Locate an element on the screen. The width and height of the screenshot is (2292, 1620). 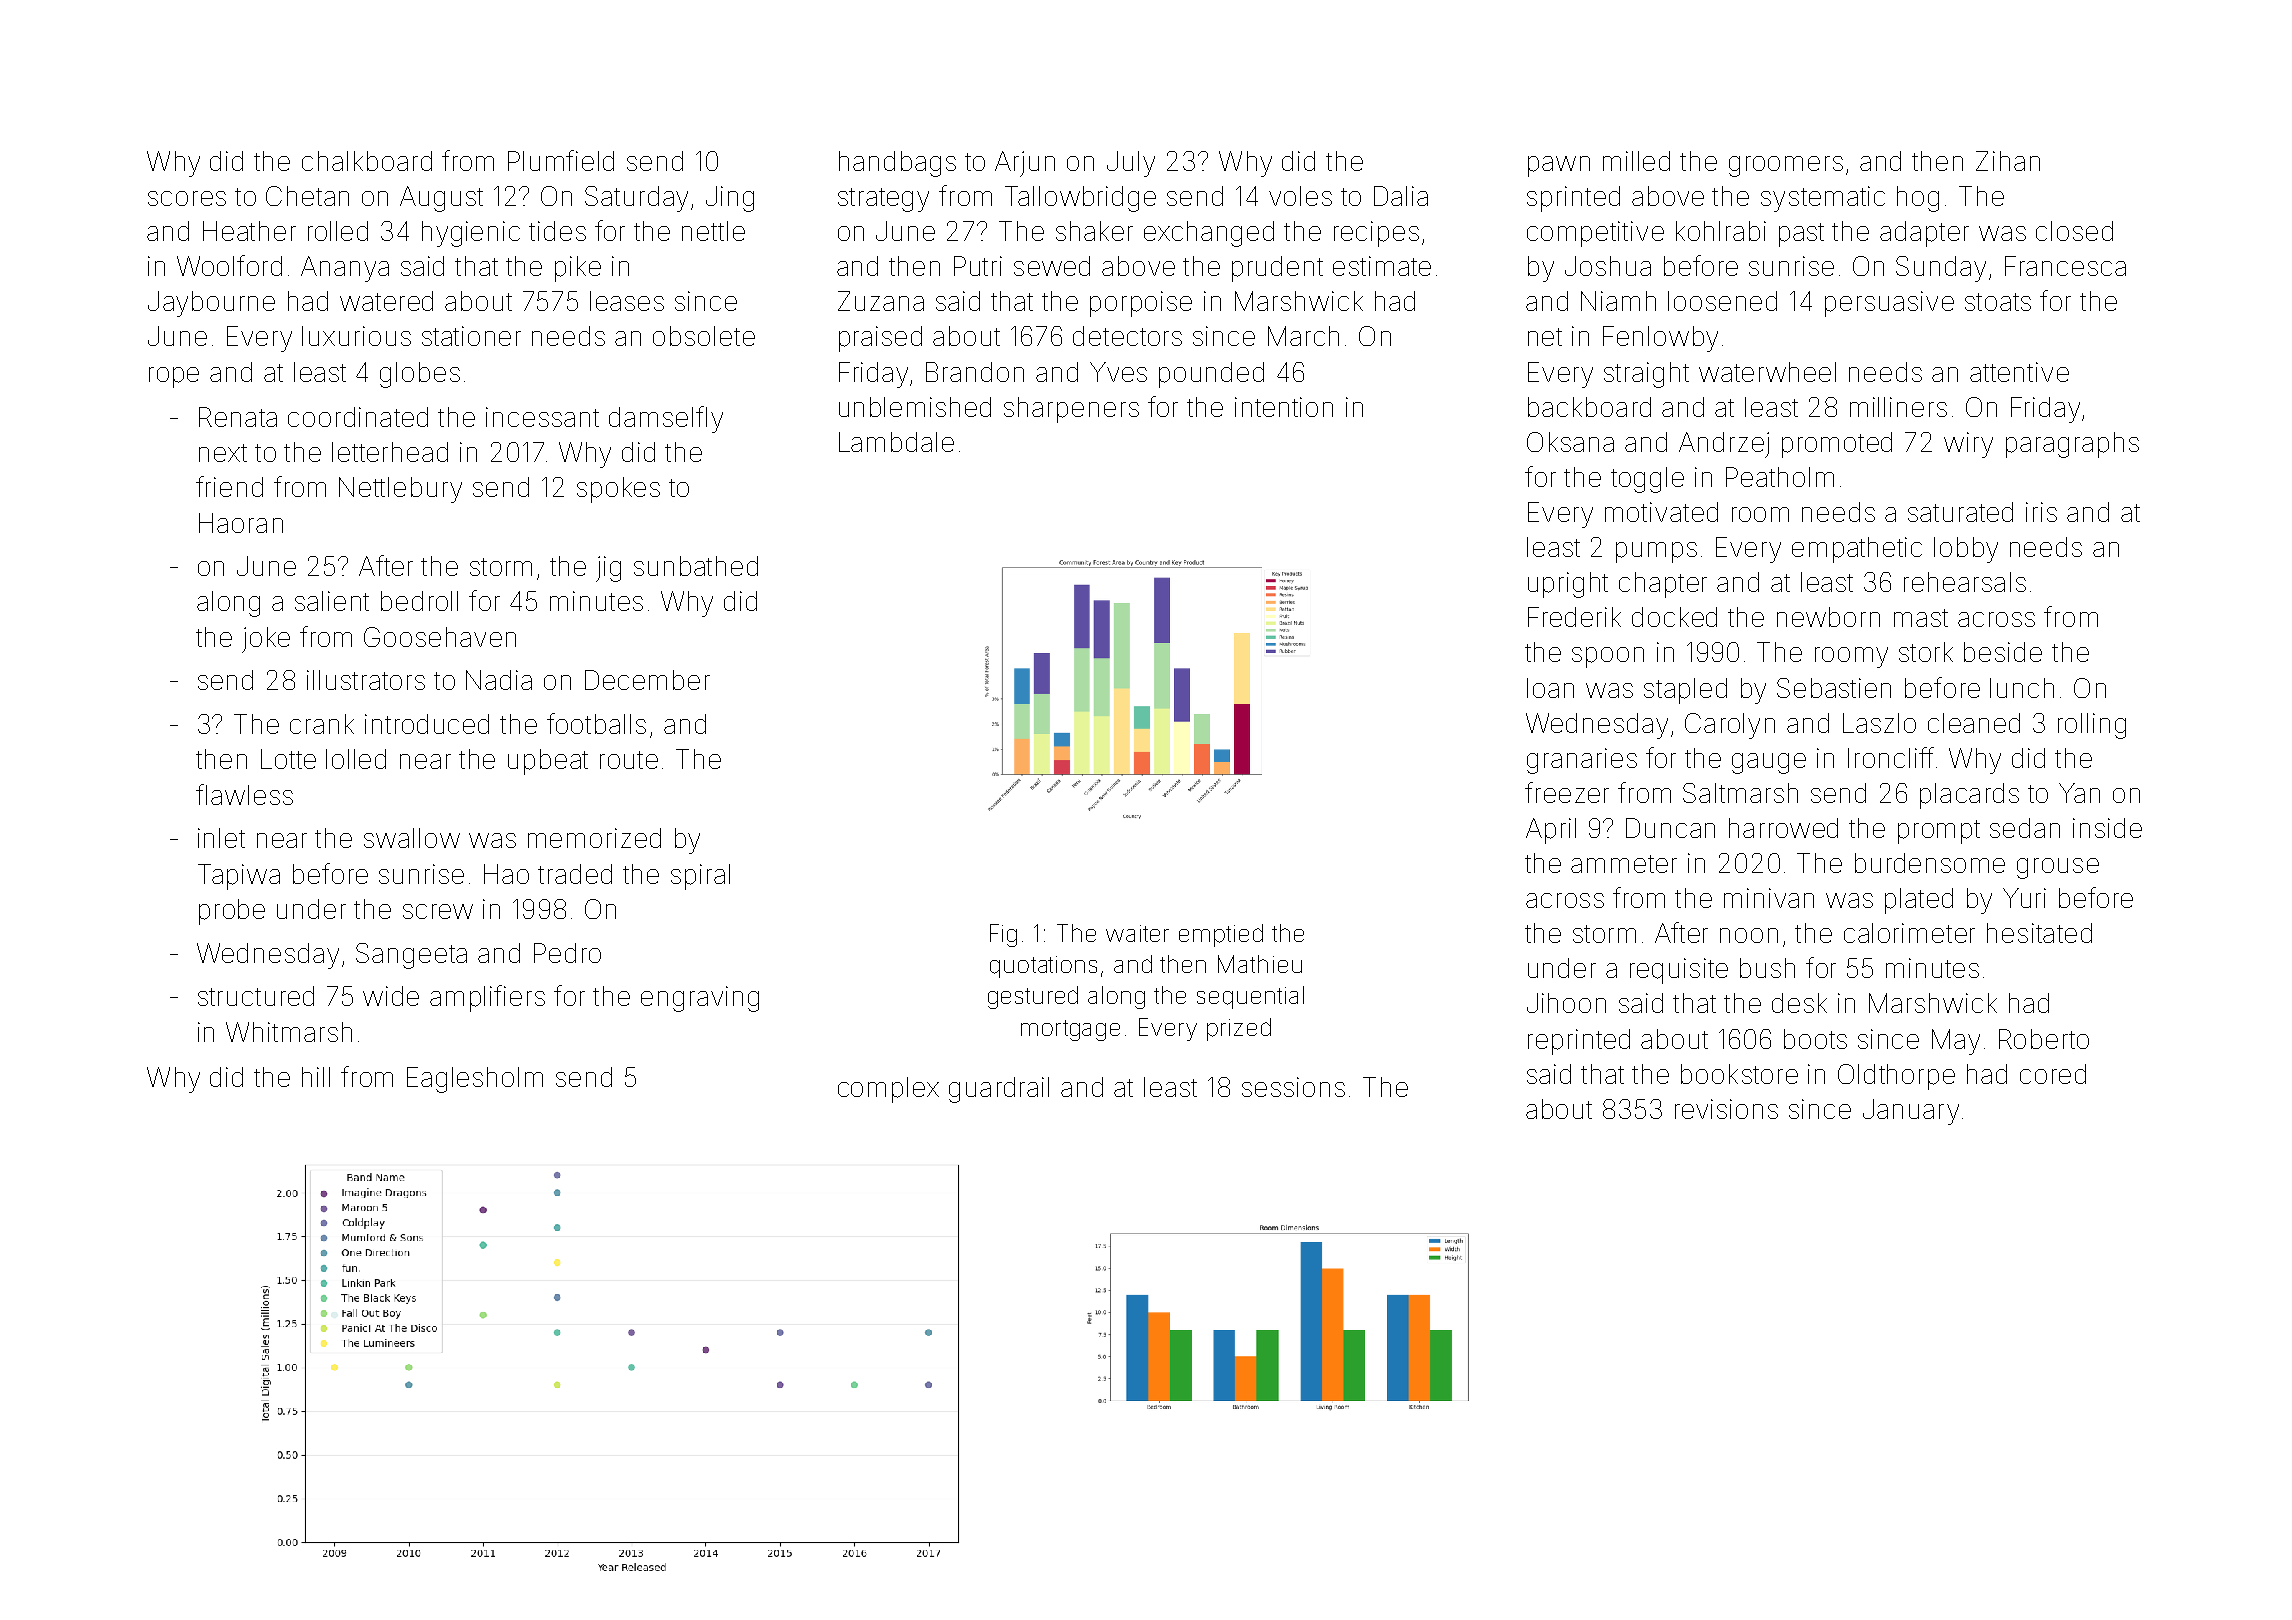
praised is located at coordinates (880, 339).
